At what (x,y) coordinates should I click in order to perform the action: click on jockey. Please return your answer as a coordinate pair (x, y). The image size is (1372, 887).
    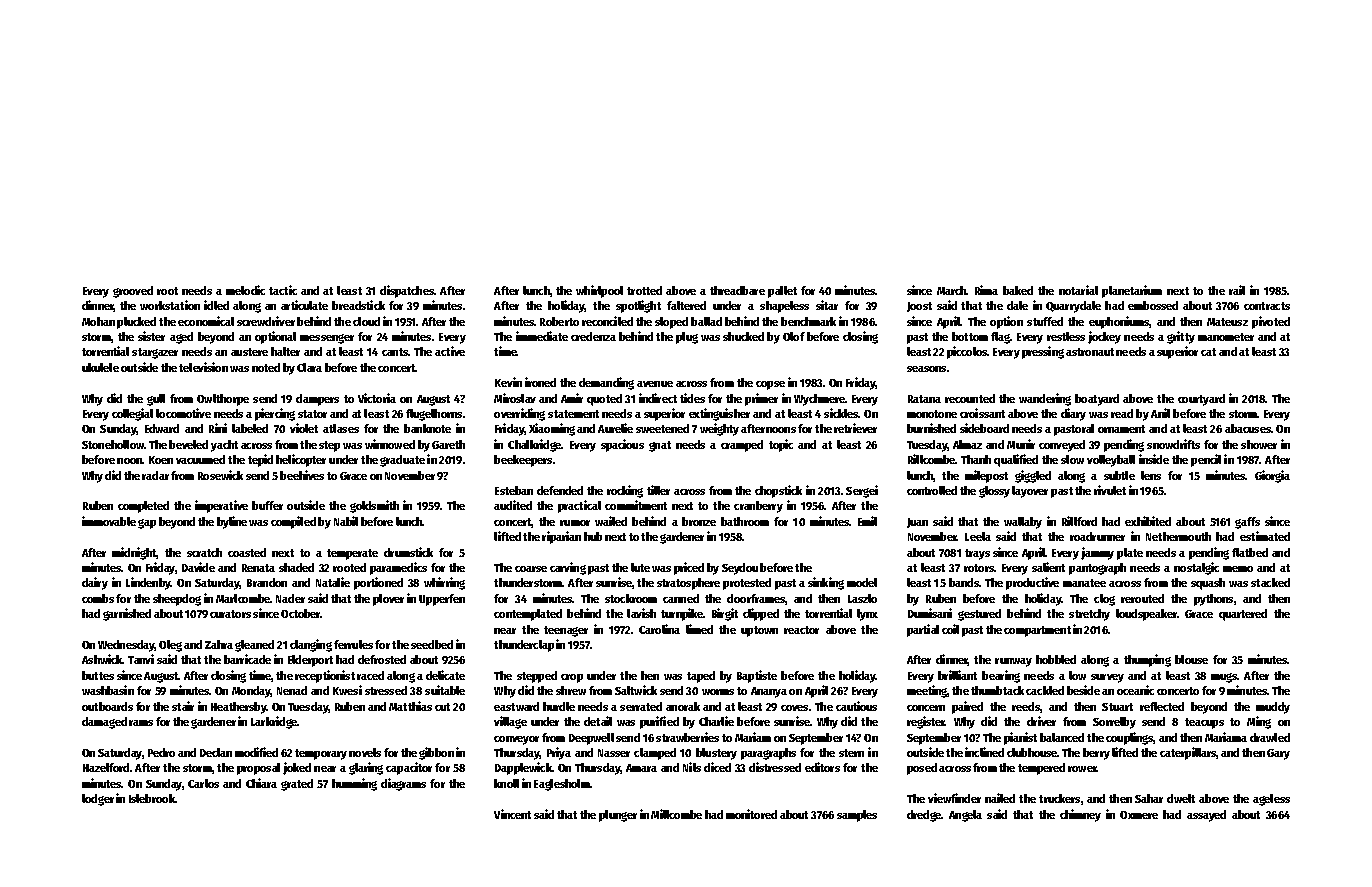
    Looking at the image, I should click on (1104, 337).
